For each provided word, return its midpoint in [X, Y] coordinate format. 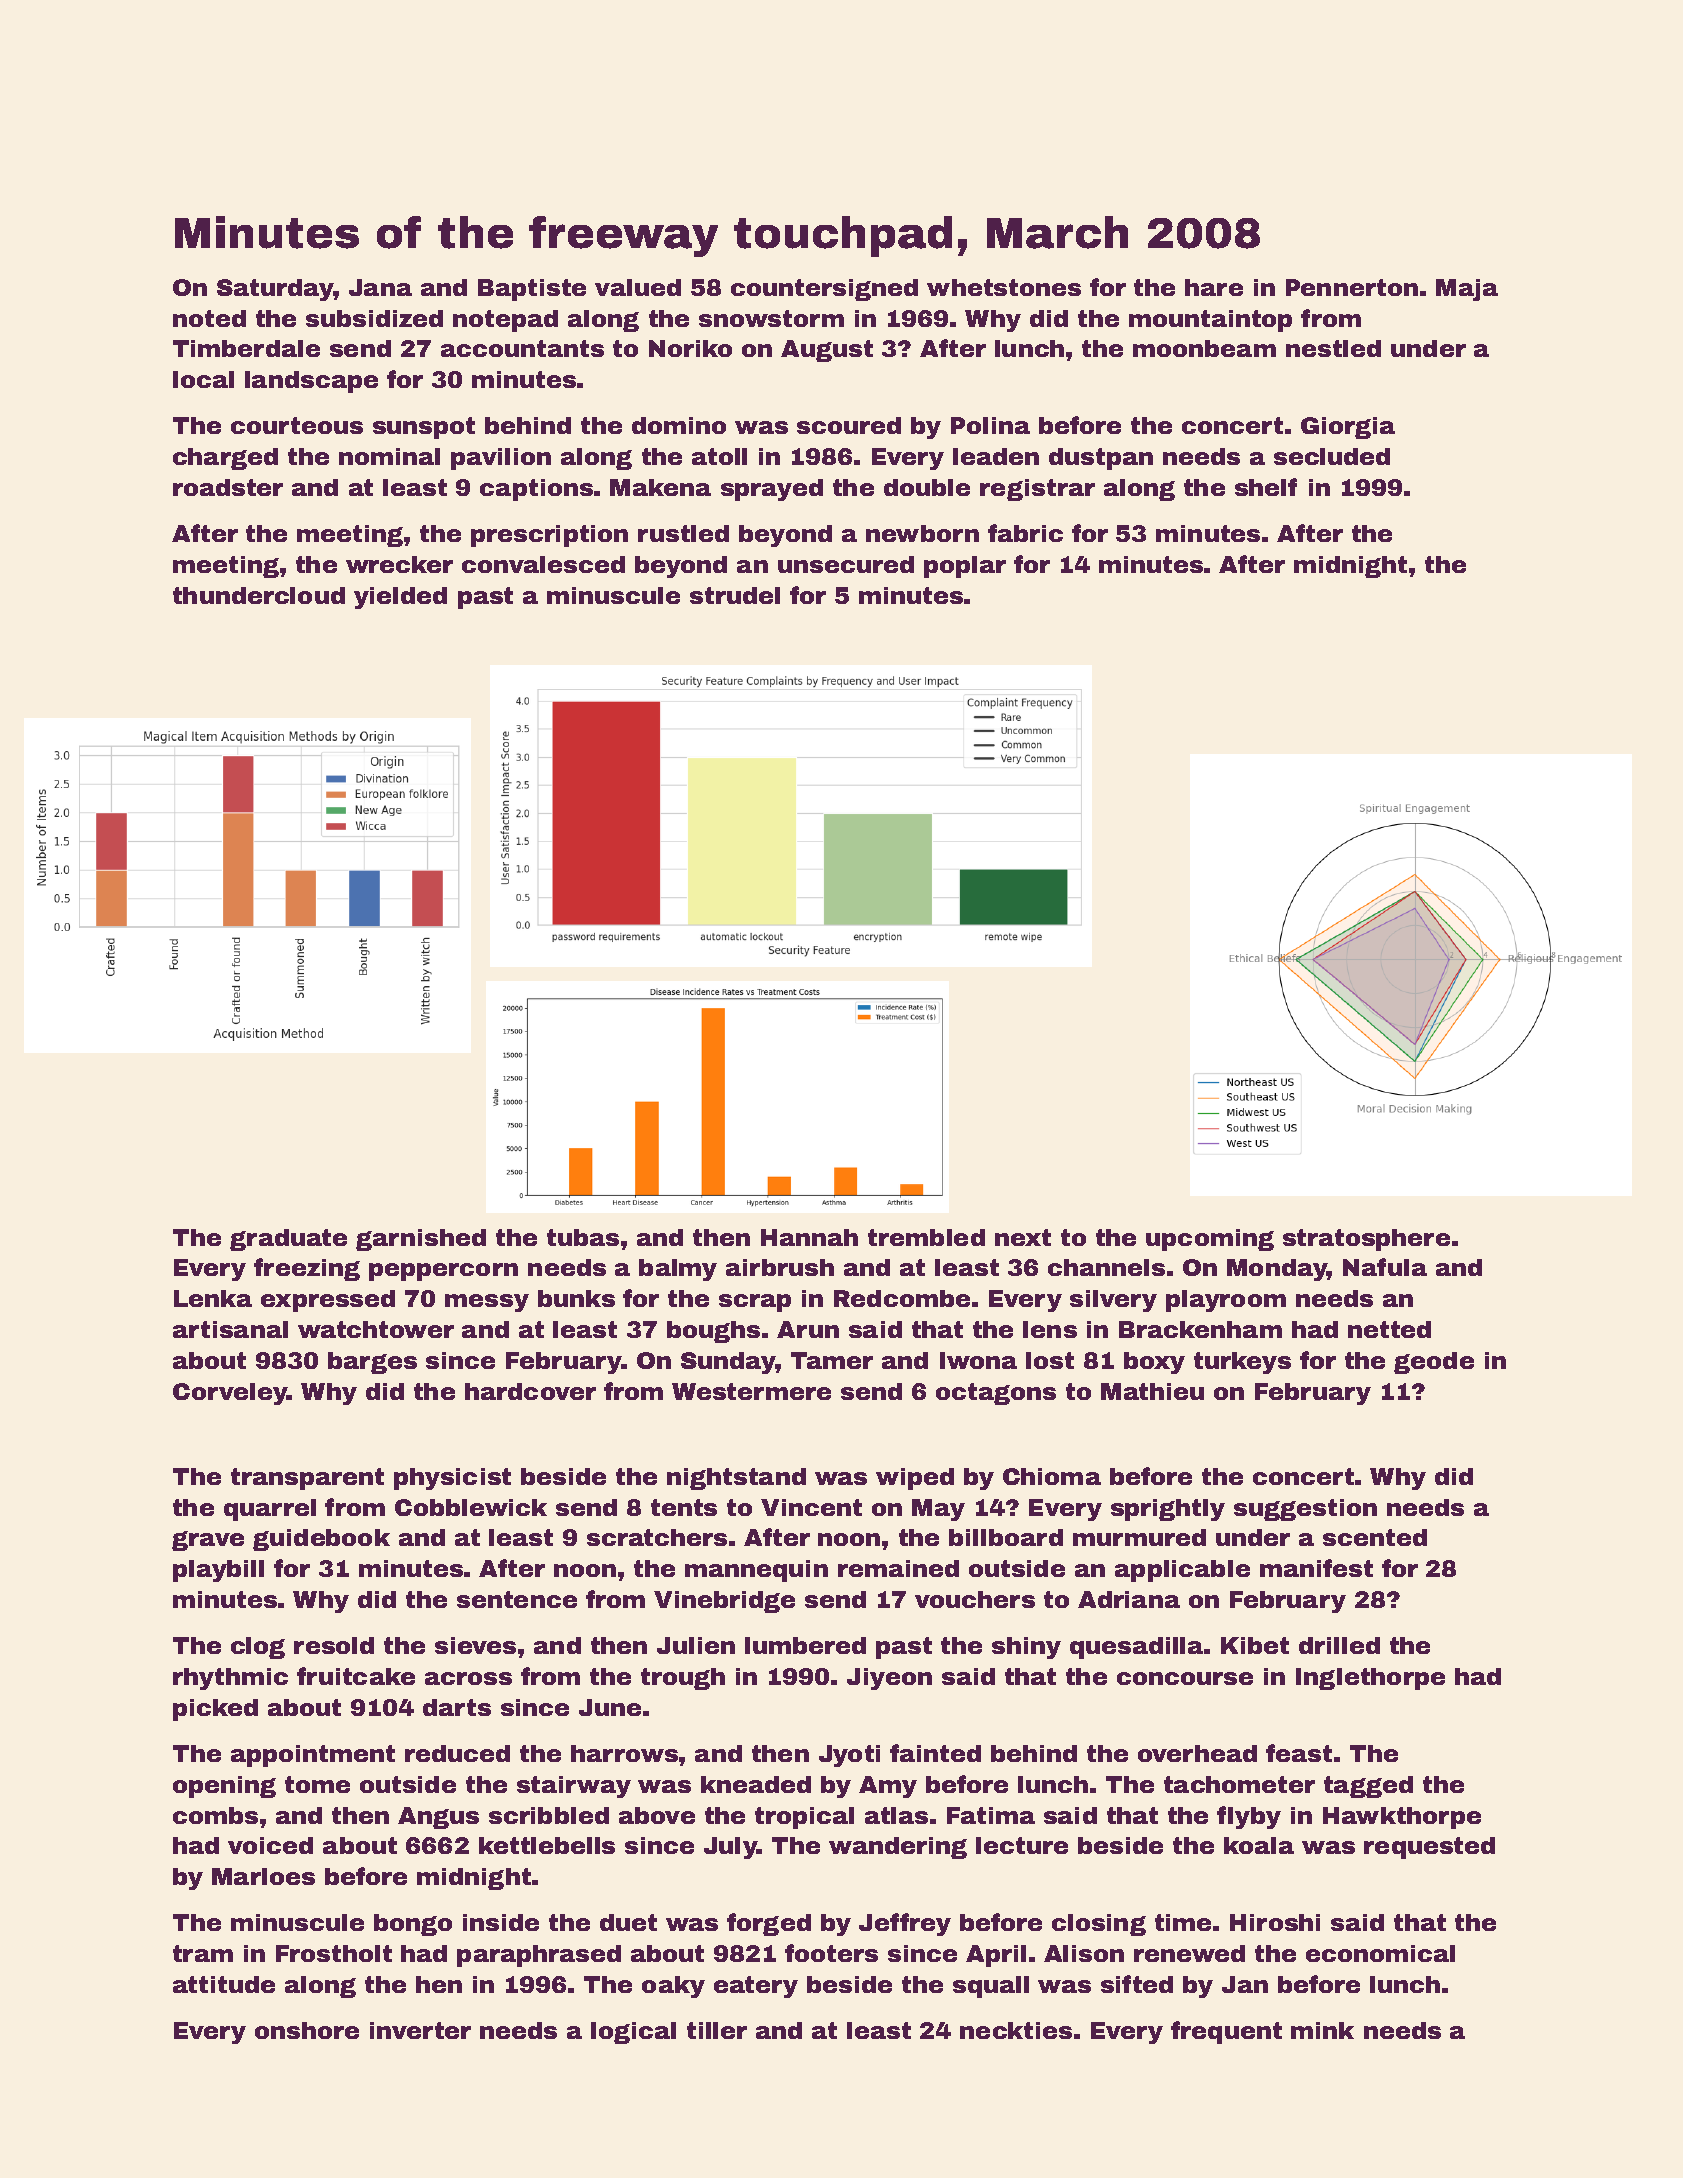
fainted [935, 1753]
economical [1380, 1953]
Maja [1467, 290]
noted [209, 318]
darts [457, 1707]
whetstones [1004, 287]
